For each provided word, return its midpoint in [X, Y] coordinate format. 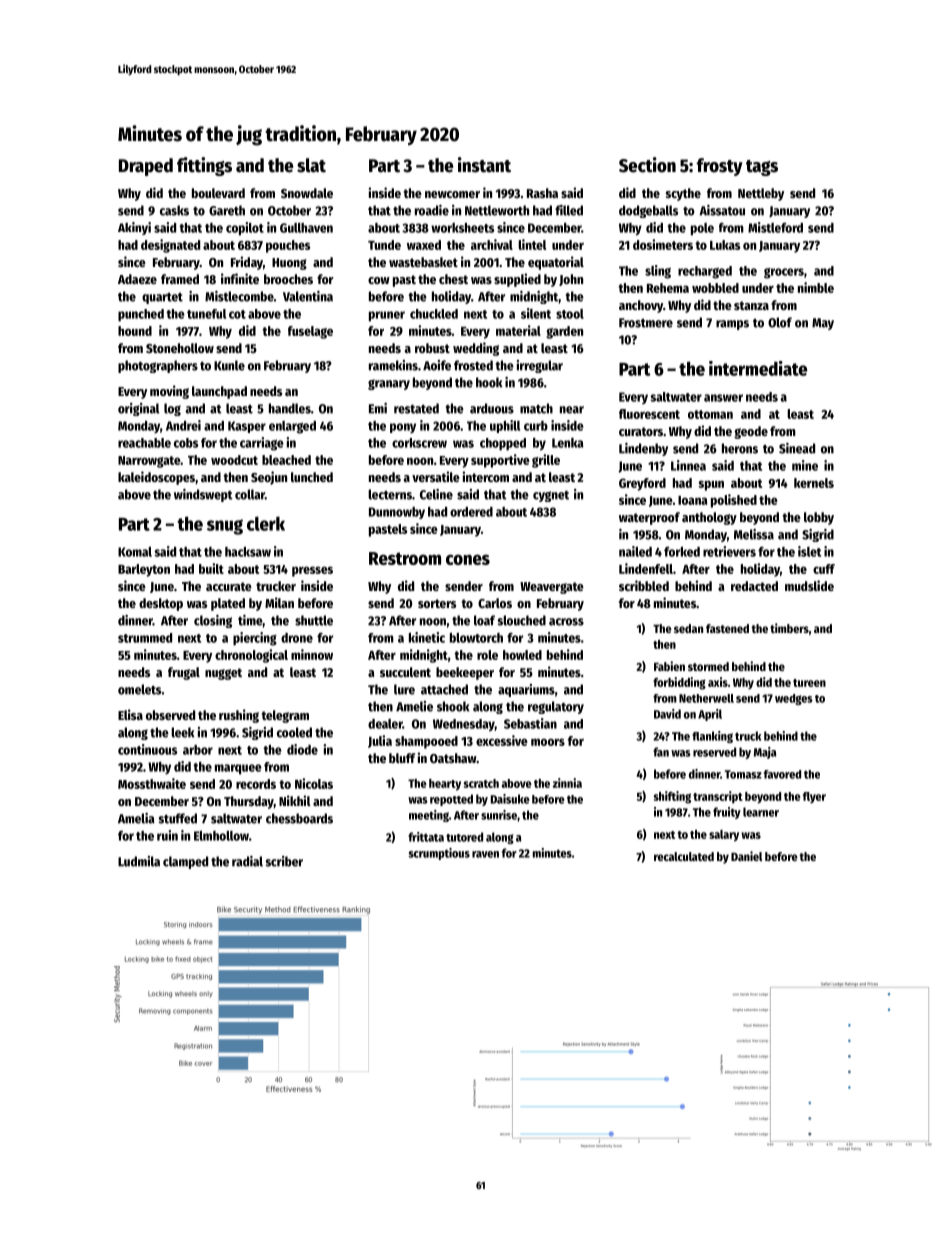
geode [751, 432]
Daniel [746, 856]
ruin [167, 835]
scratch [481, 783]
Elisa [130, 714]
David [667, 714]
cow [379, 280]
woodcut [234, 460]
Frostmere [646, 323]
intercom [485, 476]
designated [170, 246]
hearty [445, 785]
